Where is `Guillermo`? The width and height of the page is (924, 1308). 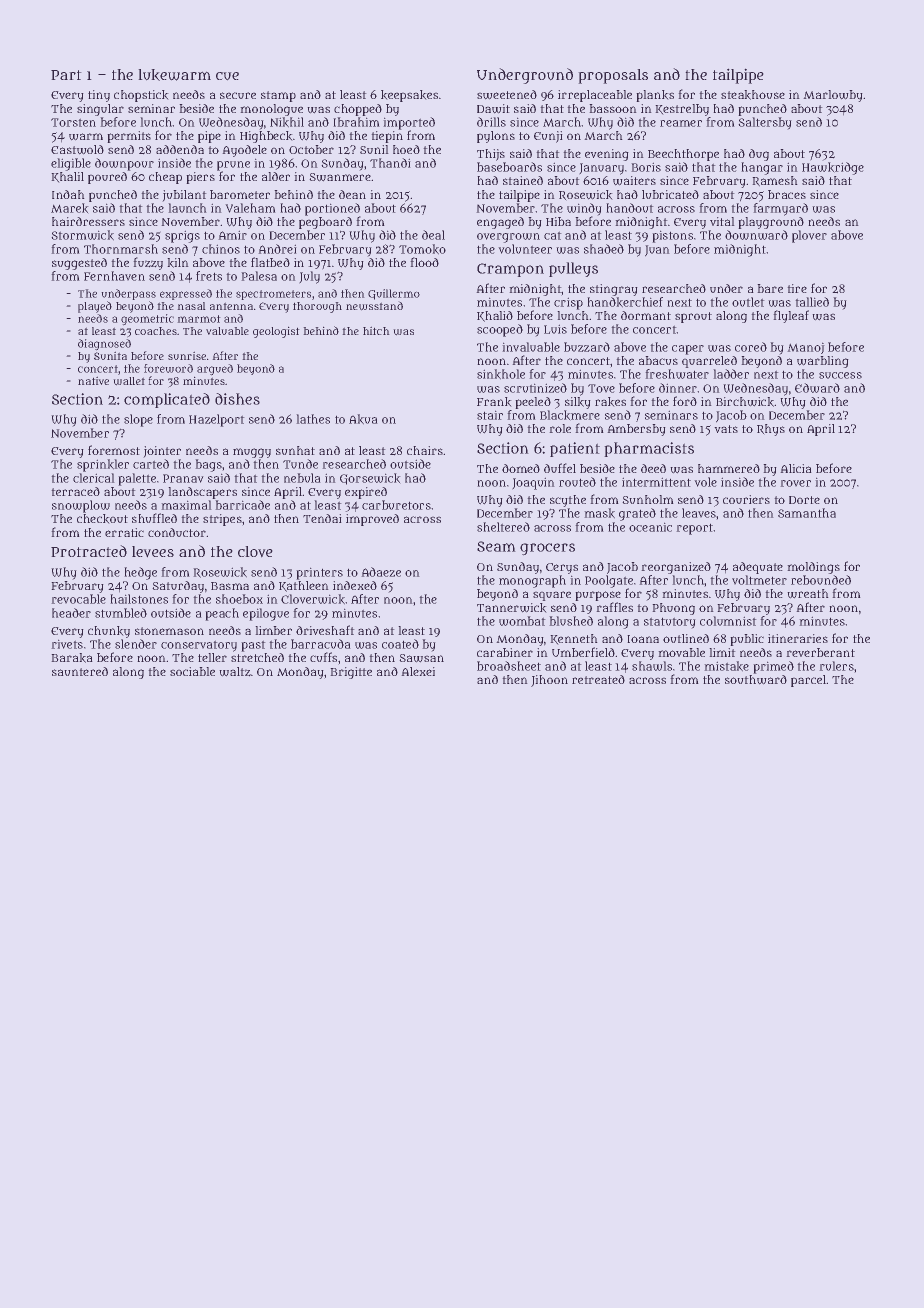 Guillermo is located at coordinates (394, 294).
